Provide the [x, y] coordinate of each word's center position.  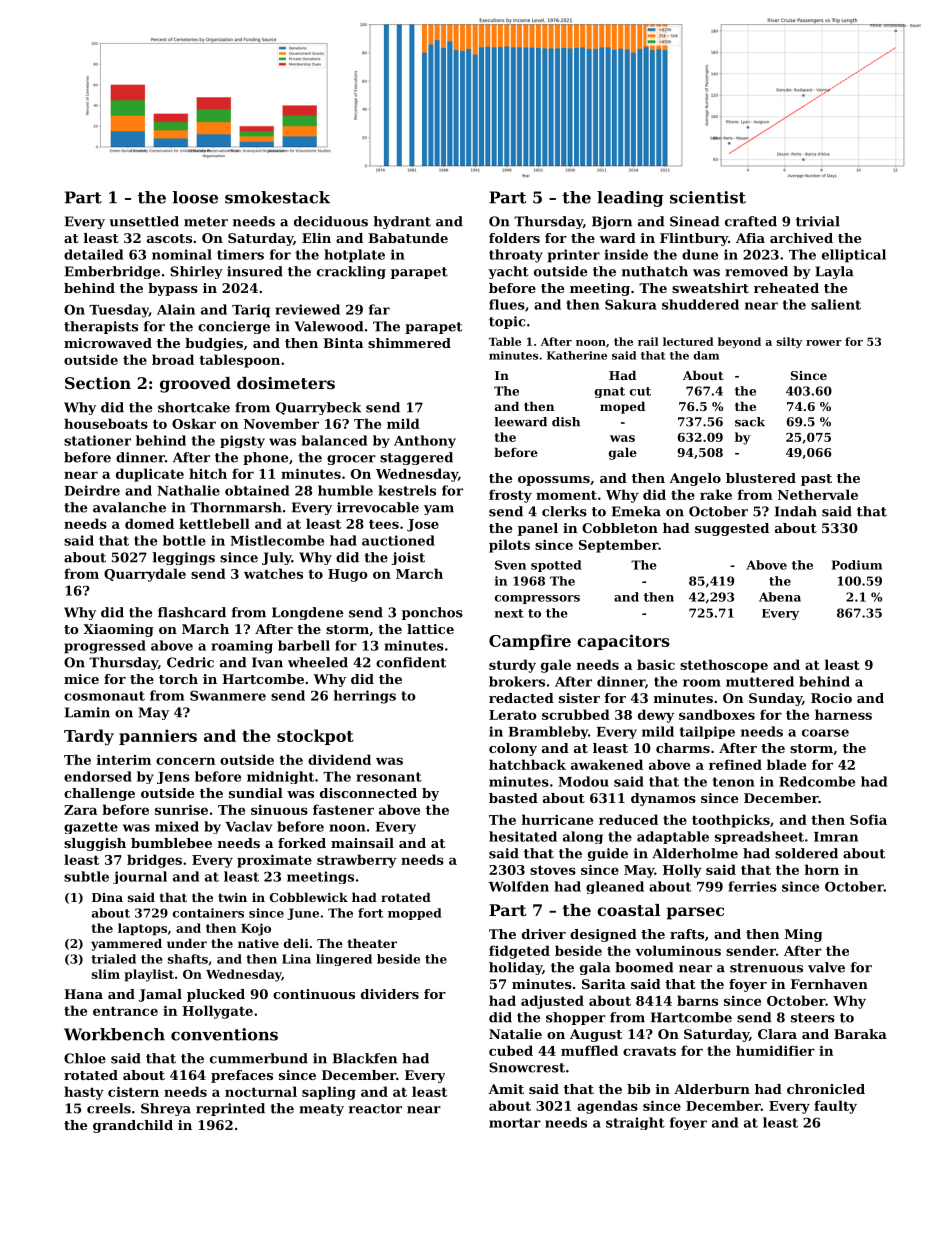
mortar [515, 1123]
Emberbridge [112, 272]
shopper [576, 1018]
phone [265, 458]
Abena [780, 597]
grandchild [133, 1126]
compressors [537, 599]
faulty [835, 1107]
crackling [351, 272]
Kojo [256, 929]
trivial [818, 221]
